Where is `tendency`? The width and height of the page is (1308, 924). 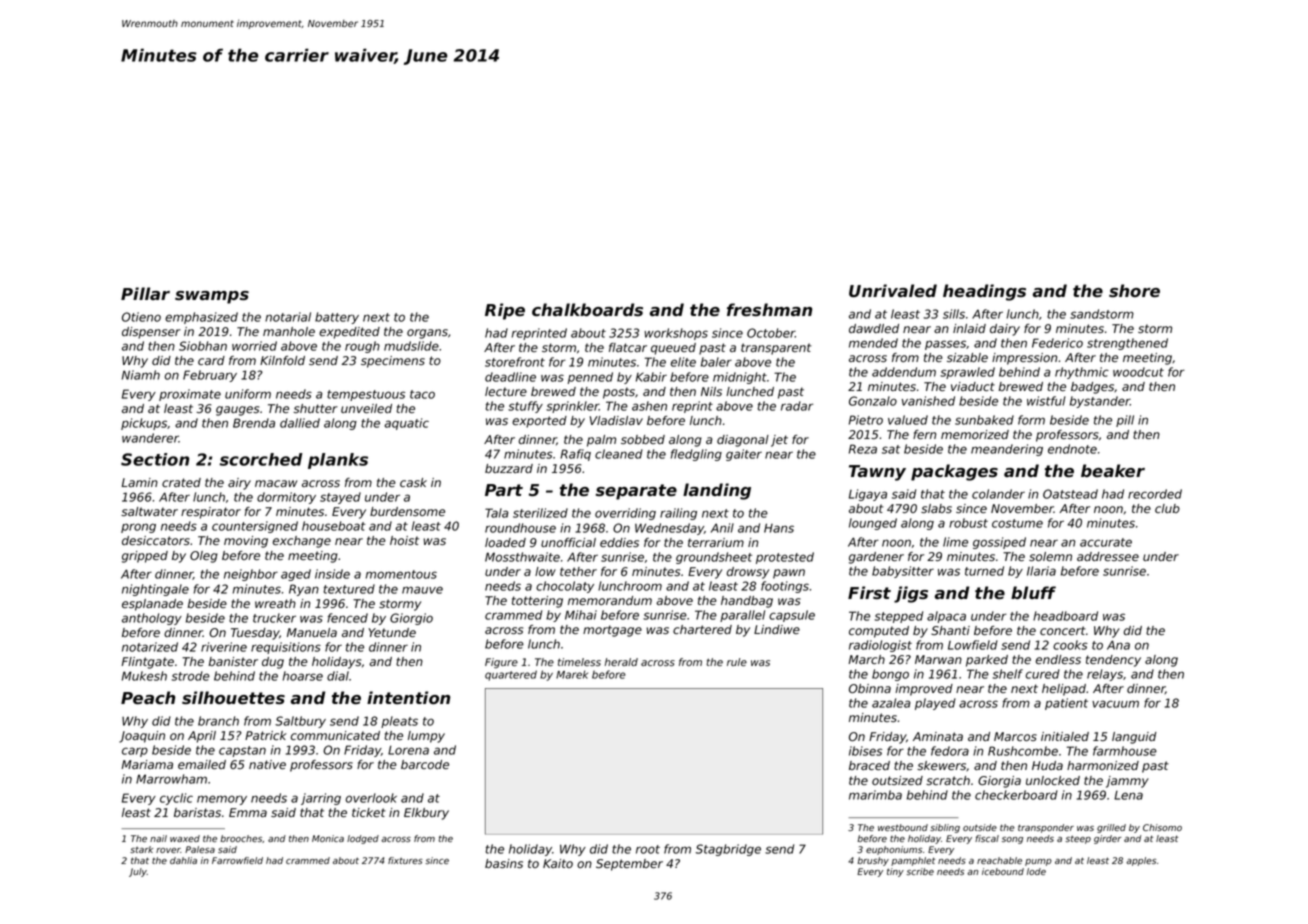
tendency is located at coordinates (1113, 661).
